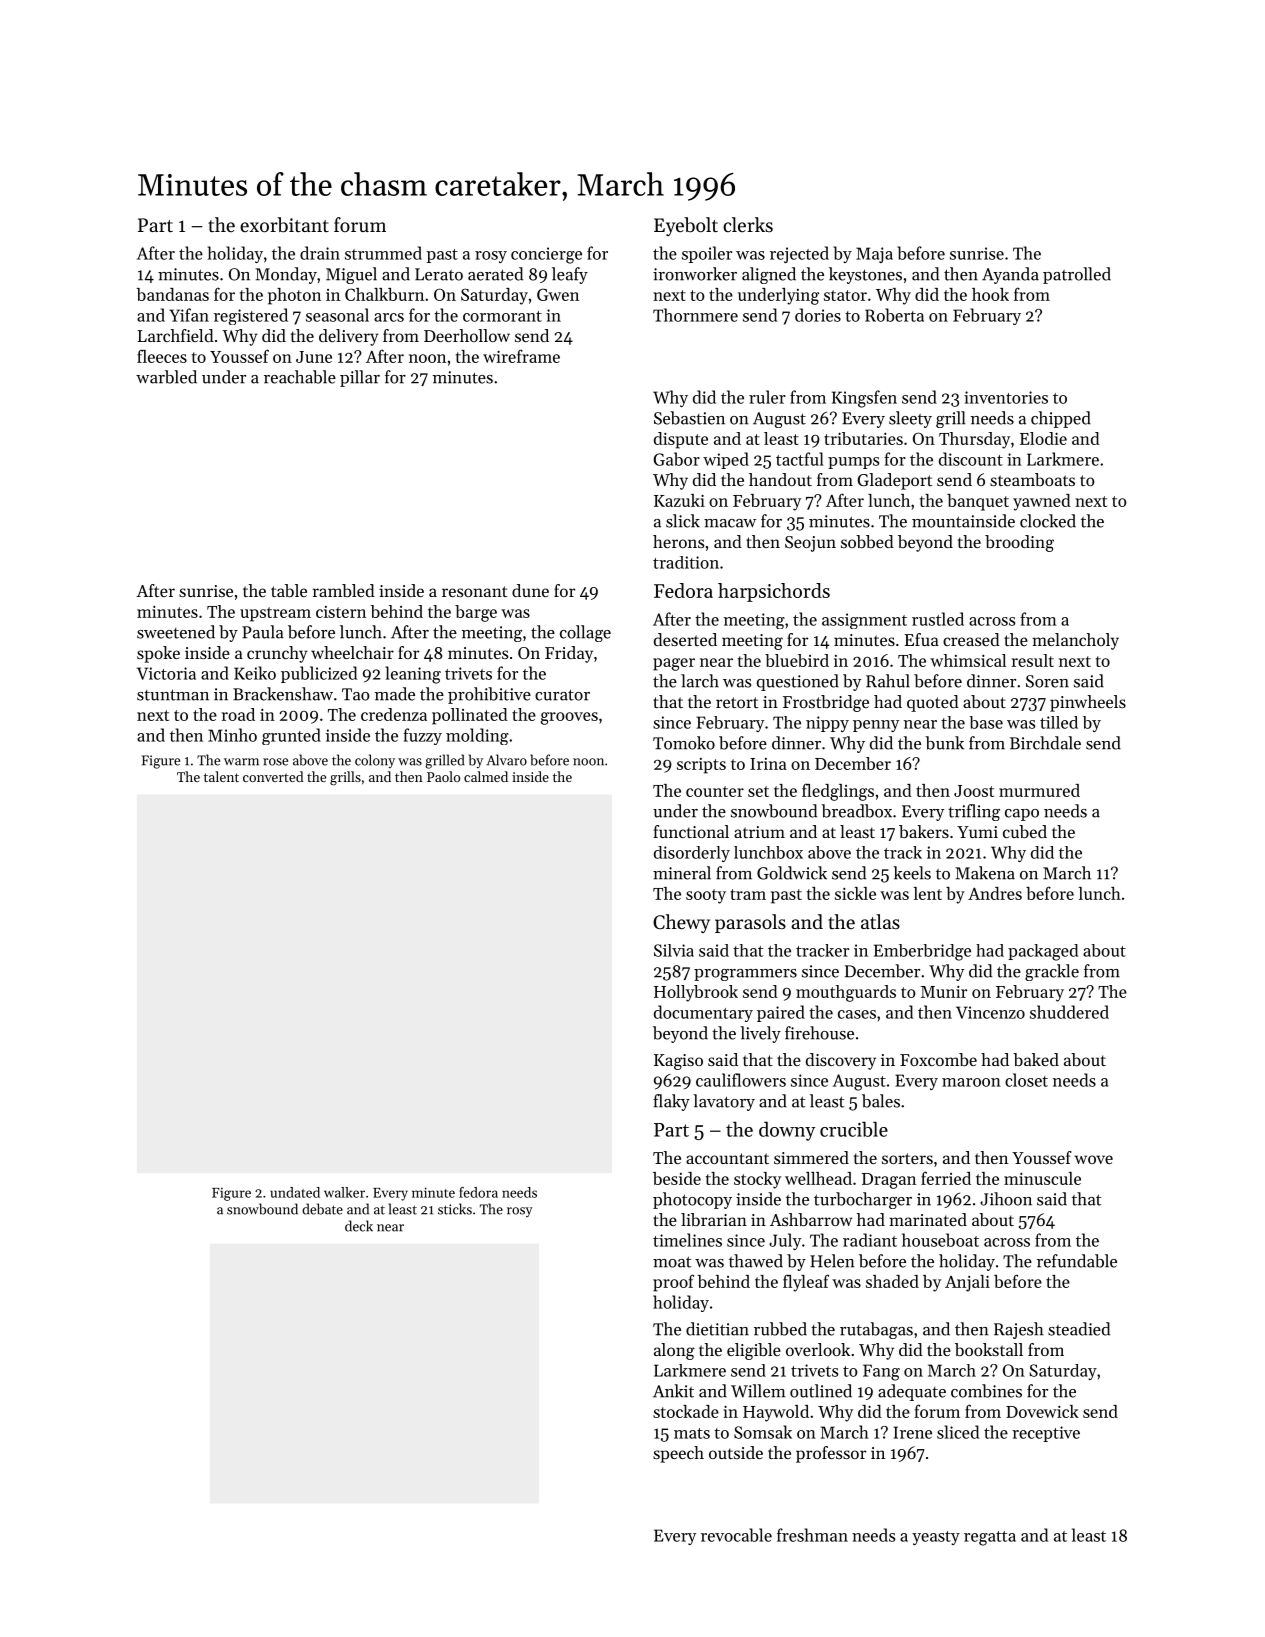 This document has height=1637, width=1265. Describe the element at coordinates (1061, 419) in the document. I see `chipped` at that location.
